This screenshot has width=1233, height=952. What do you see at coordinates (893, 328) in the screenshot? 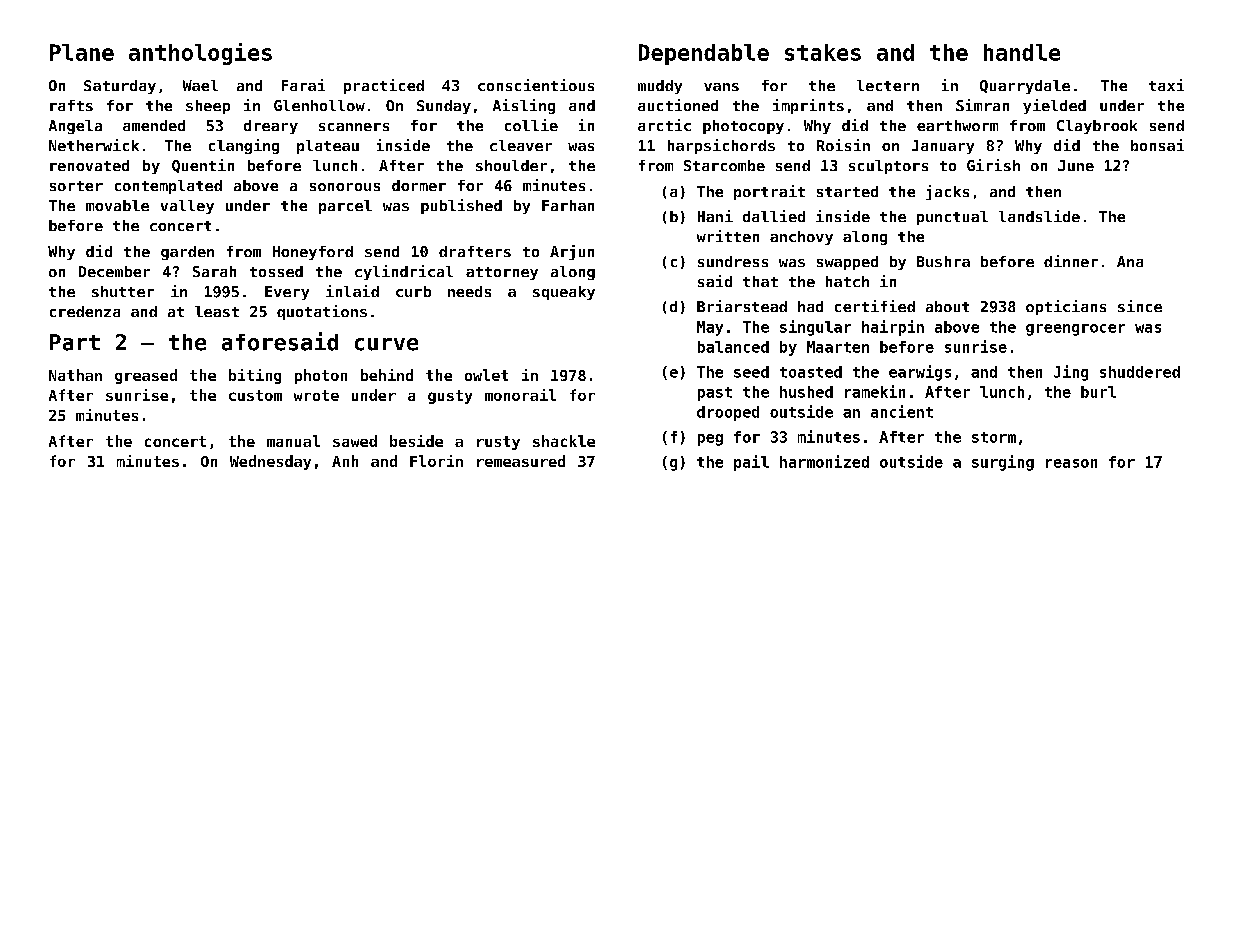
I see `hairpin` at bounding box center [893, 328].
